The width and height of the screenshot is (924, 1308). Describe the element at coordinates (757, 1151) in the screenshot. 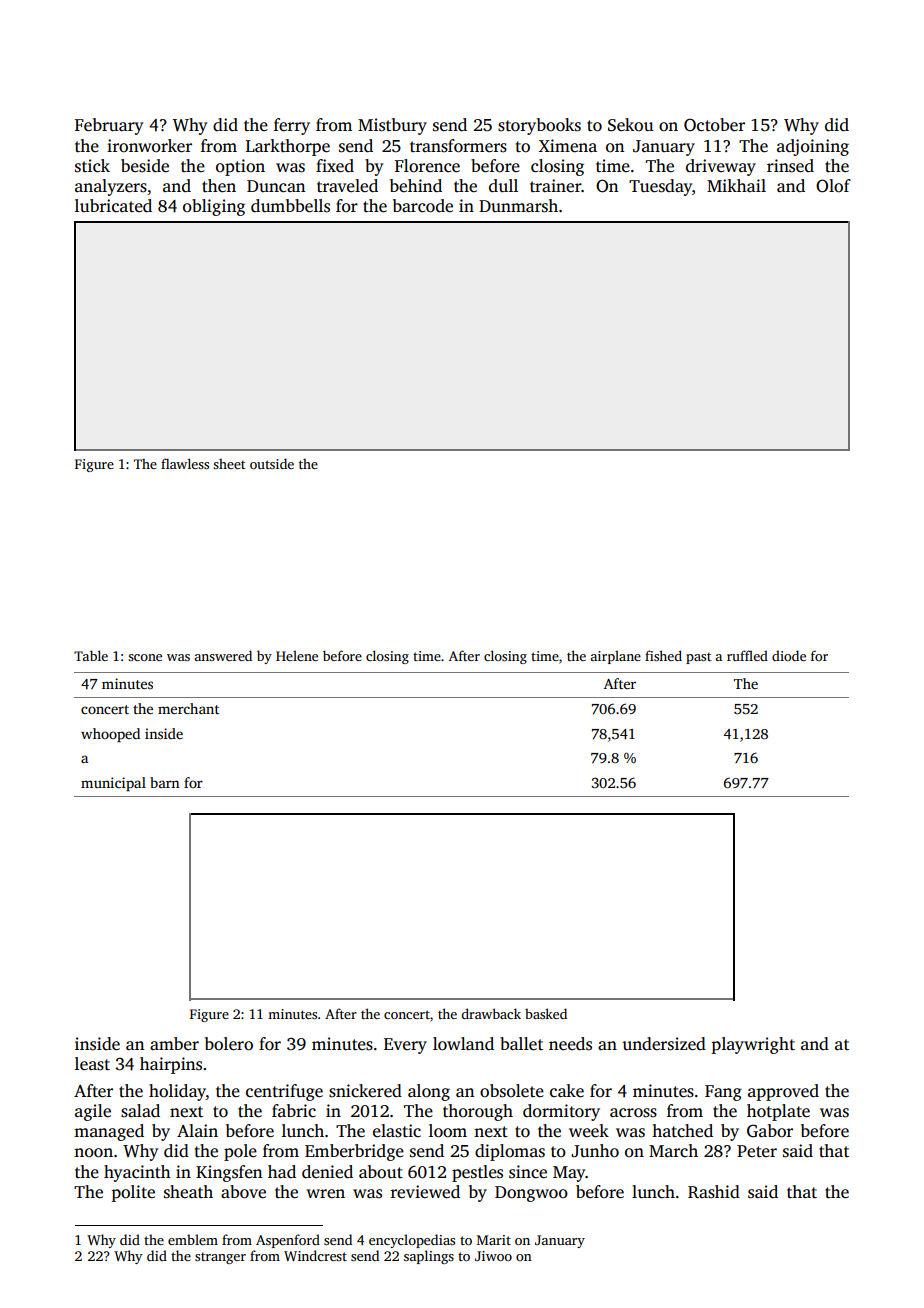

I see `Peter` at that location.
